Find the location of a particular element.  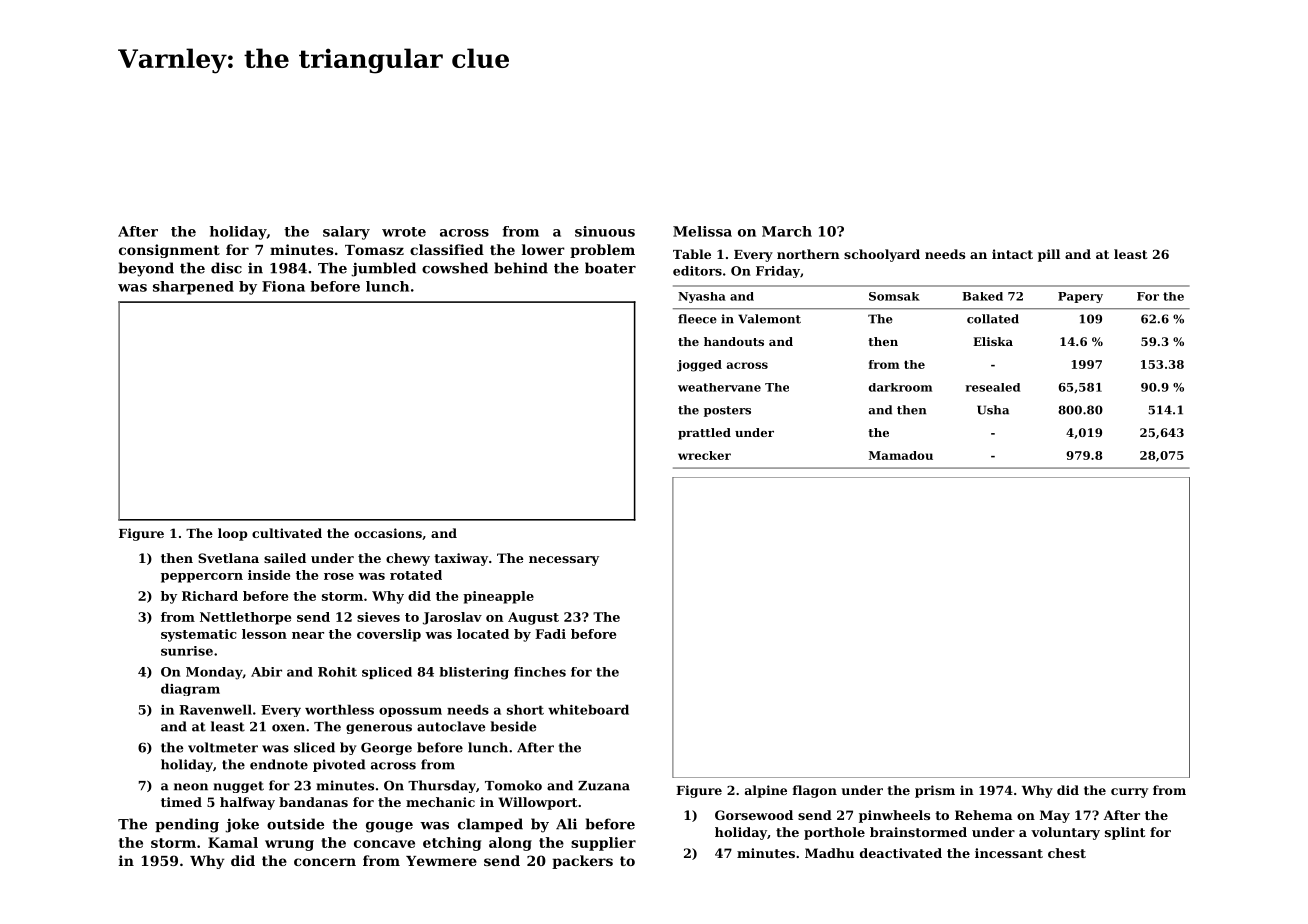

pill is located at coordinates (1049, 255).
